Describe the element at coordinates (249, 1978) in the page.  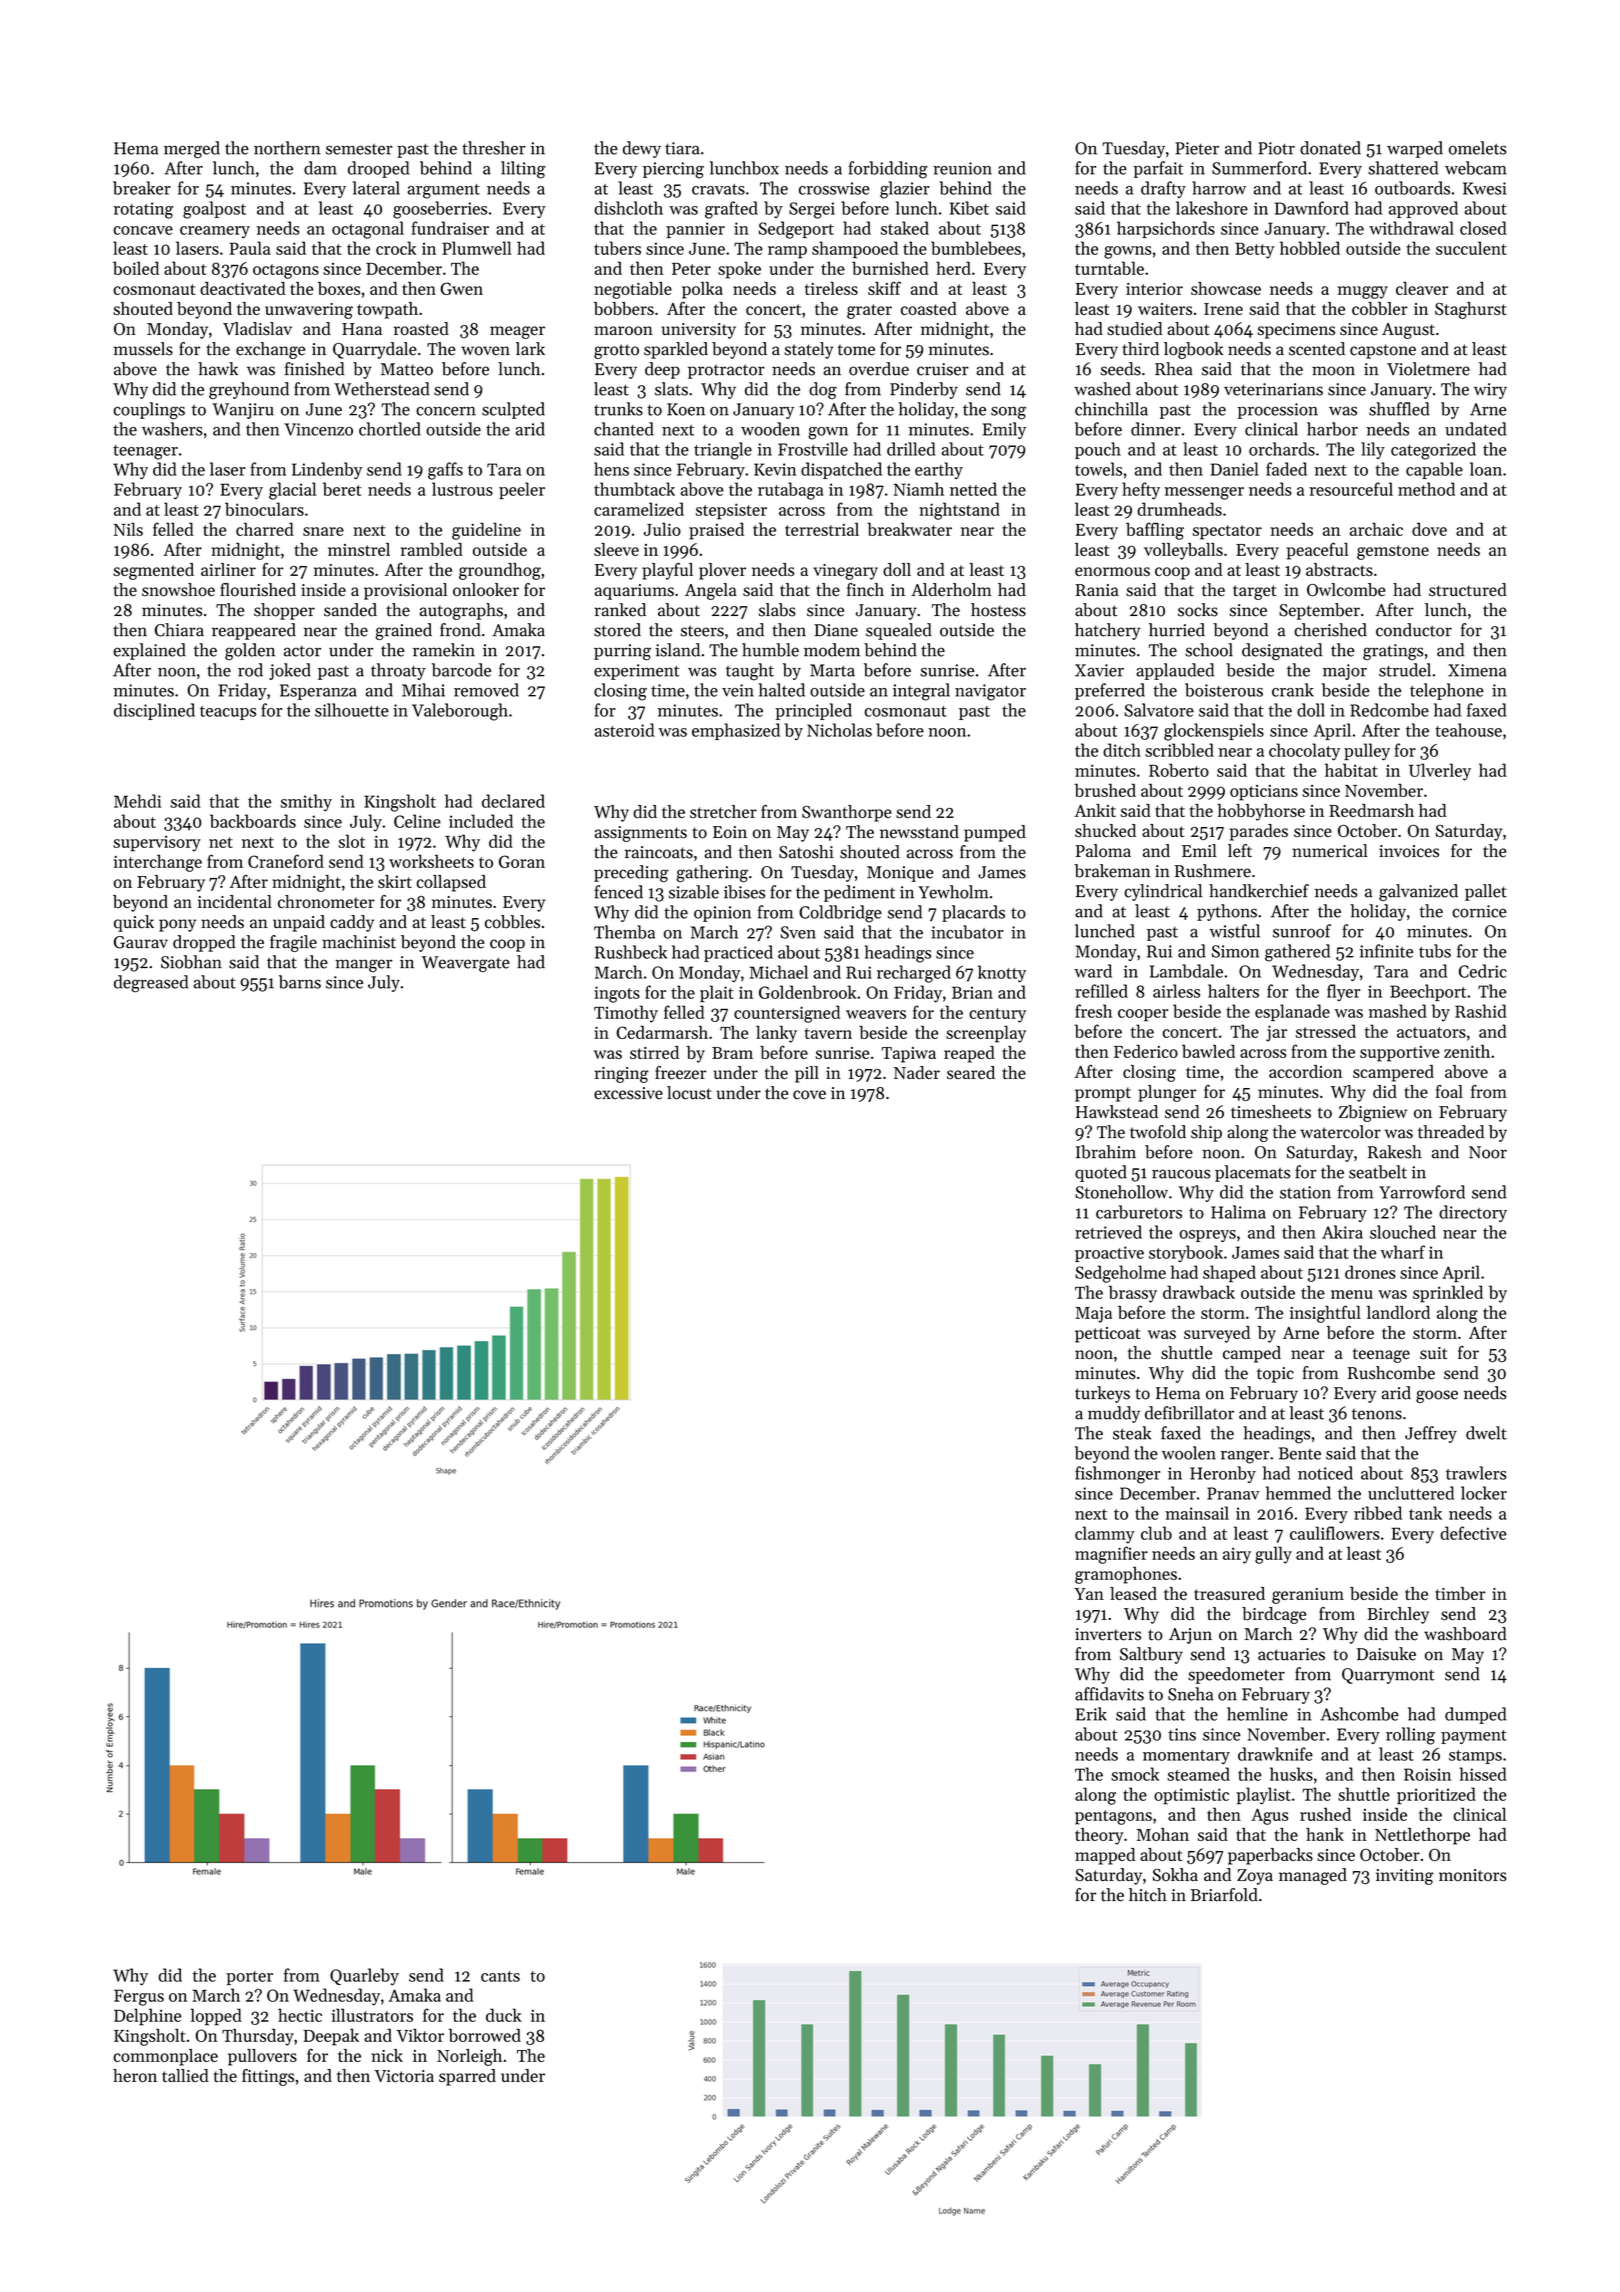
I see `porter` at that location.
